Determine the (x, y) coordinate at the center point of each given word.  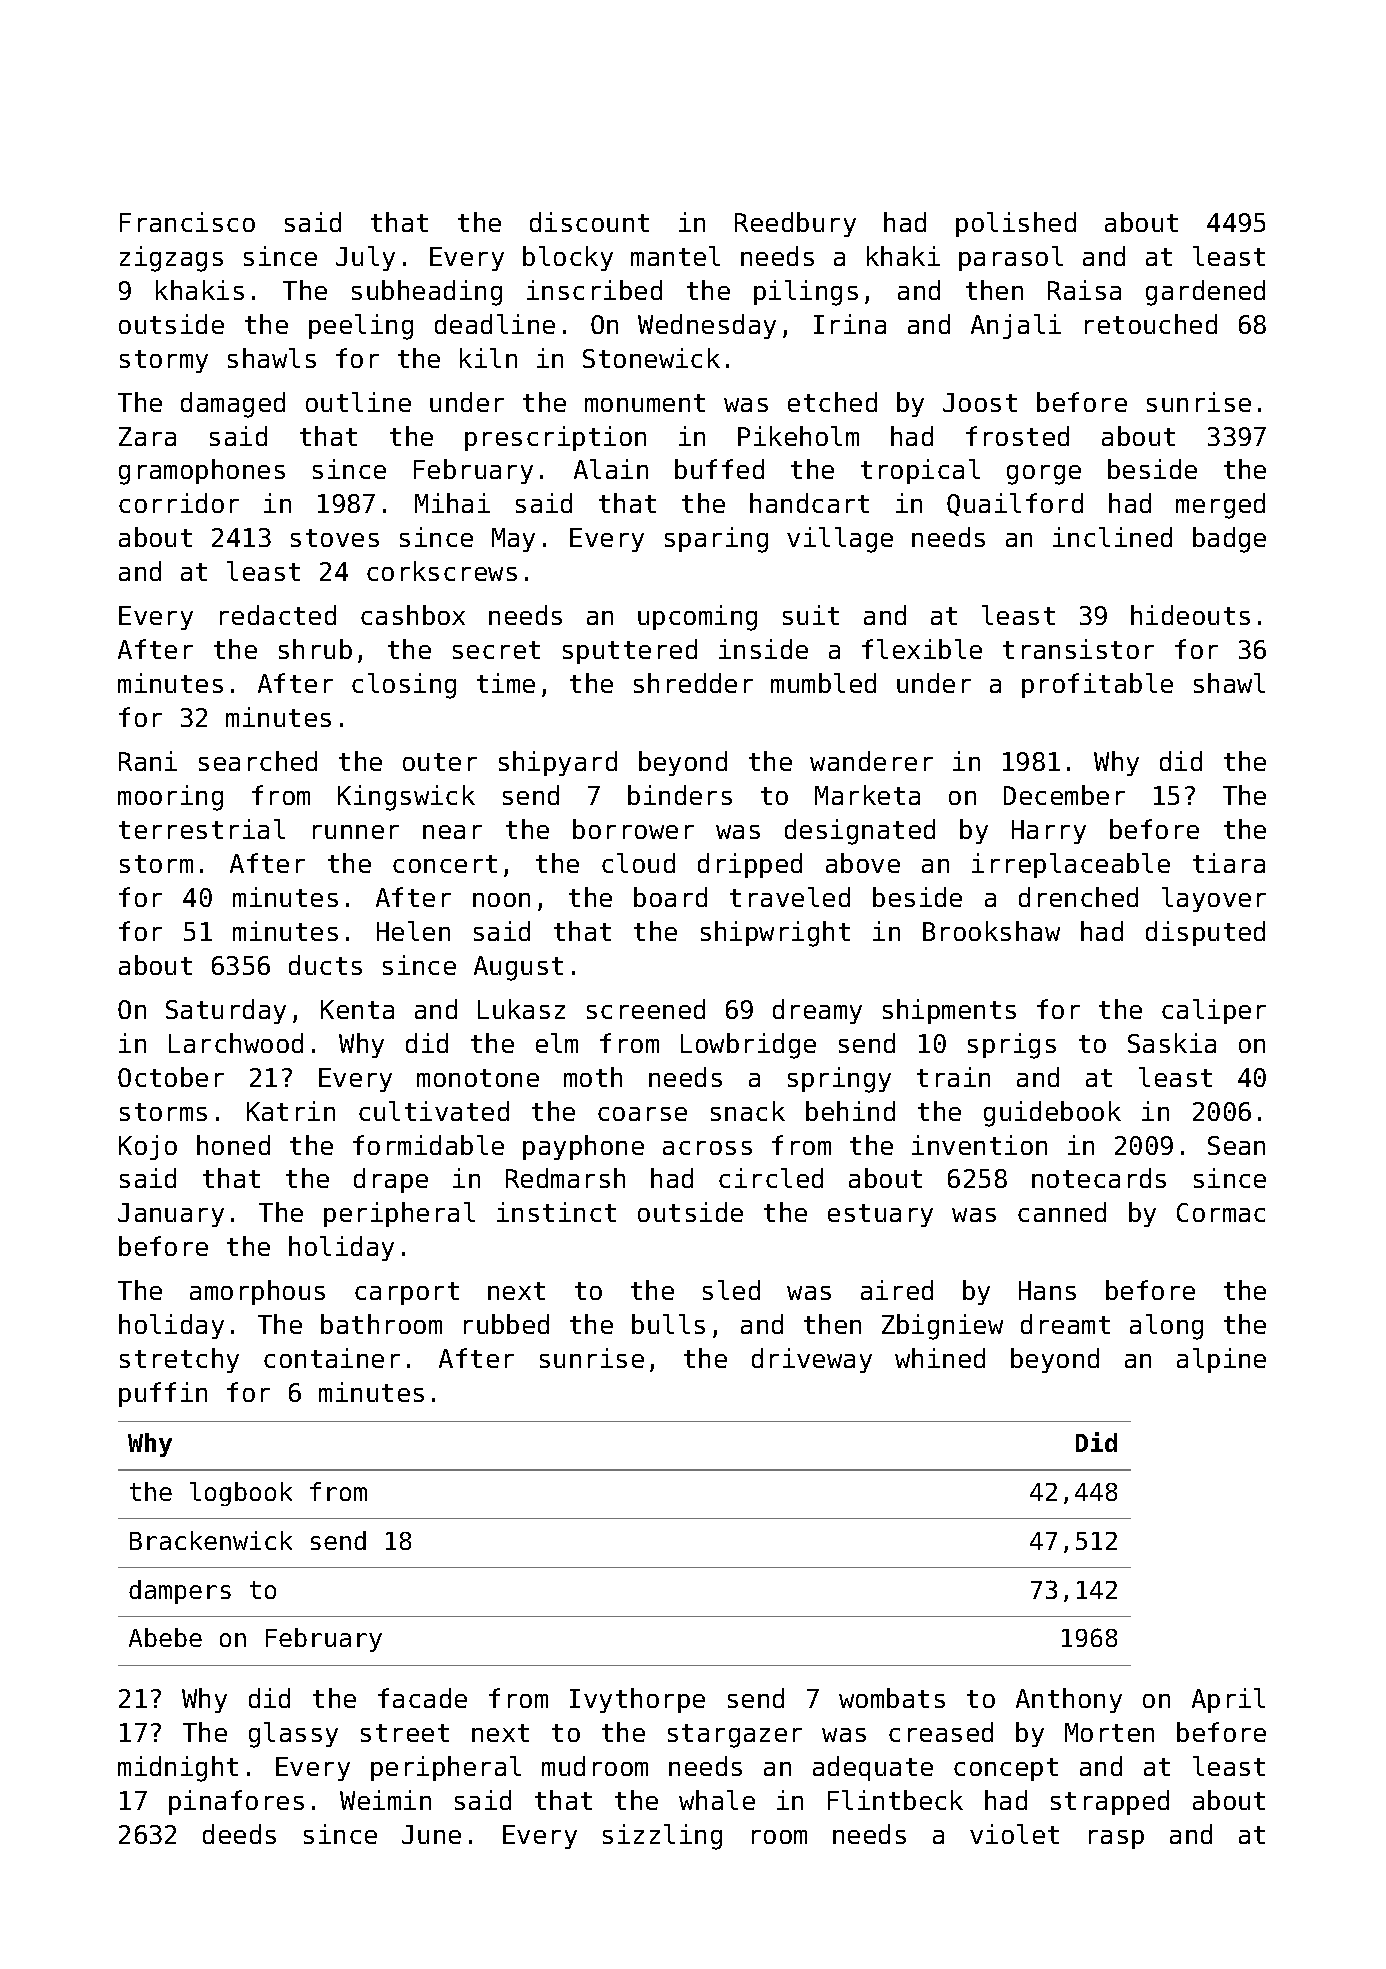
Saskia (1172, 1043)
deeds (239, 1834)
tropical (920, 471)
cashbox (413, 615)
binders (680, 795)
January (171, 1215)
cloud (638, 863)
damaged (233, 405)
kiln (488, 358)
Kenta (357, 1009)
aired (897, 1290)
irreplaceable (1071, 865)
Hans (1047, 1290)
